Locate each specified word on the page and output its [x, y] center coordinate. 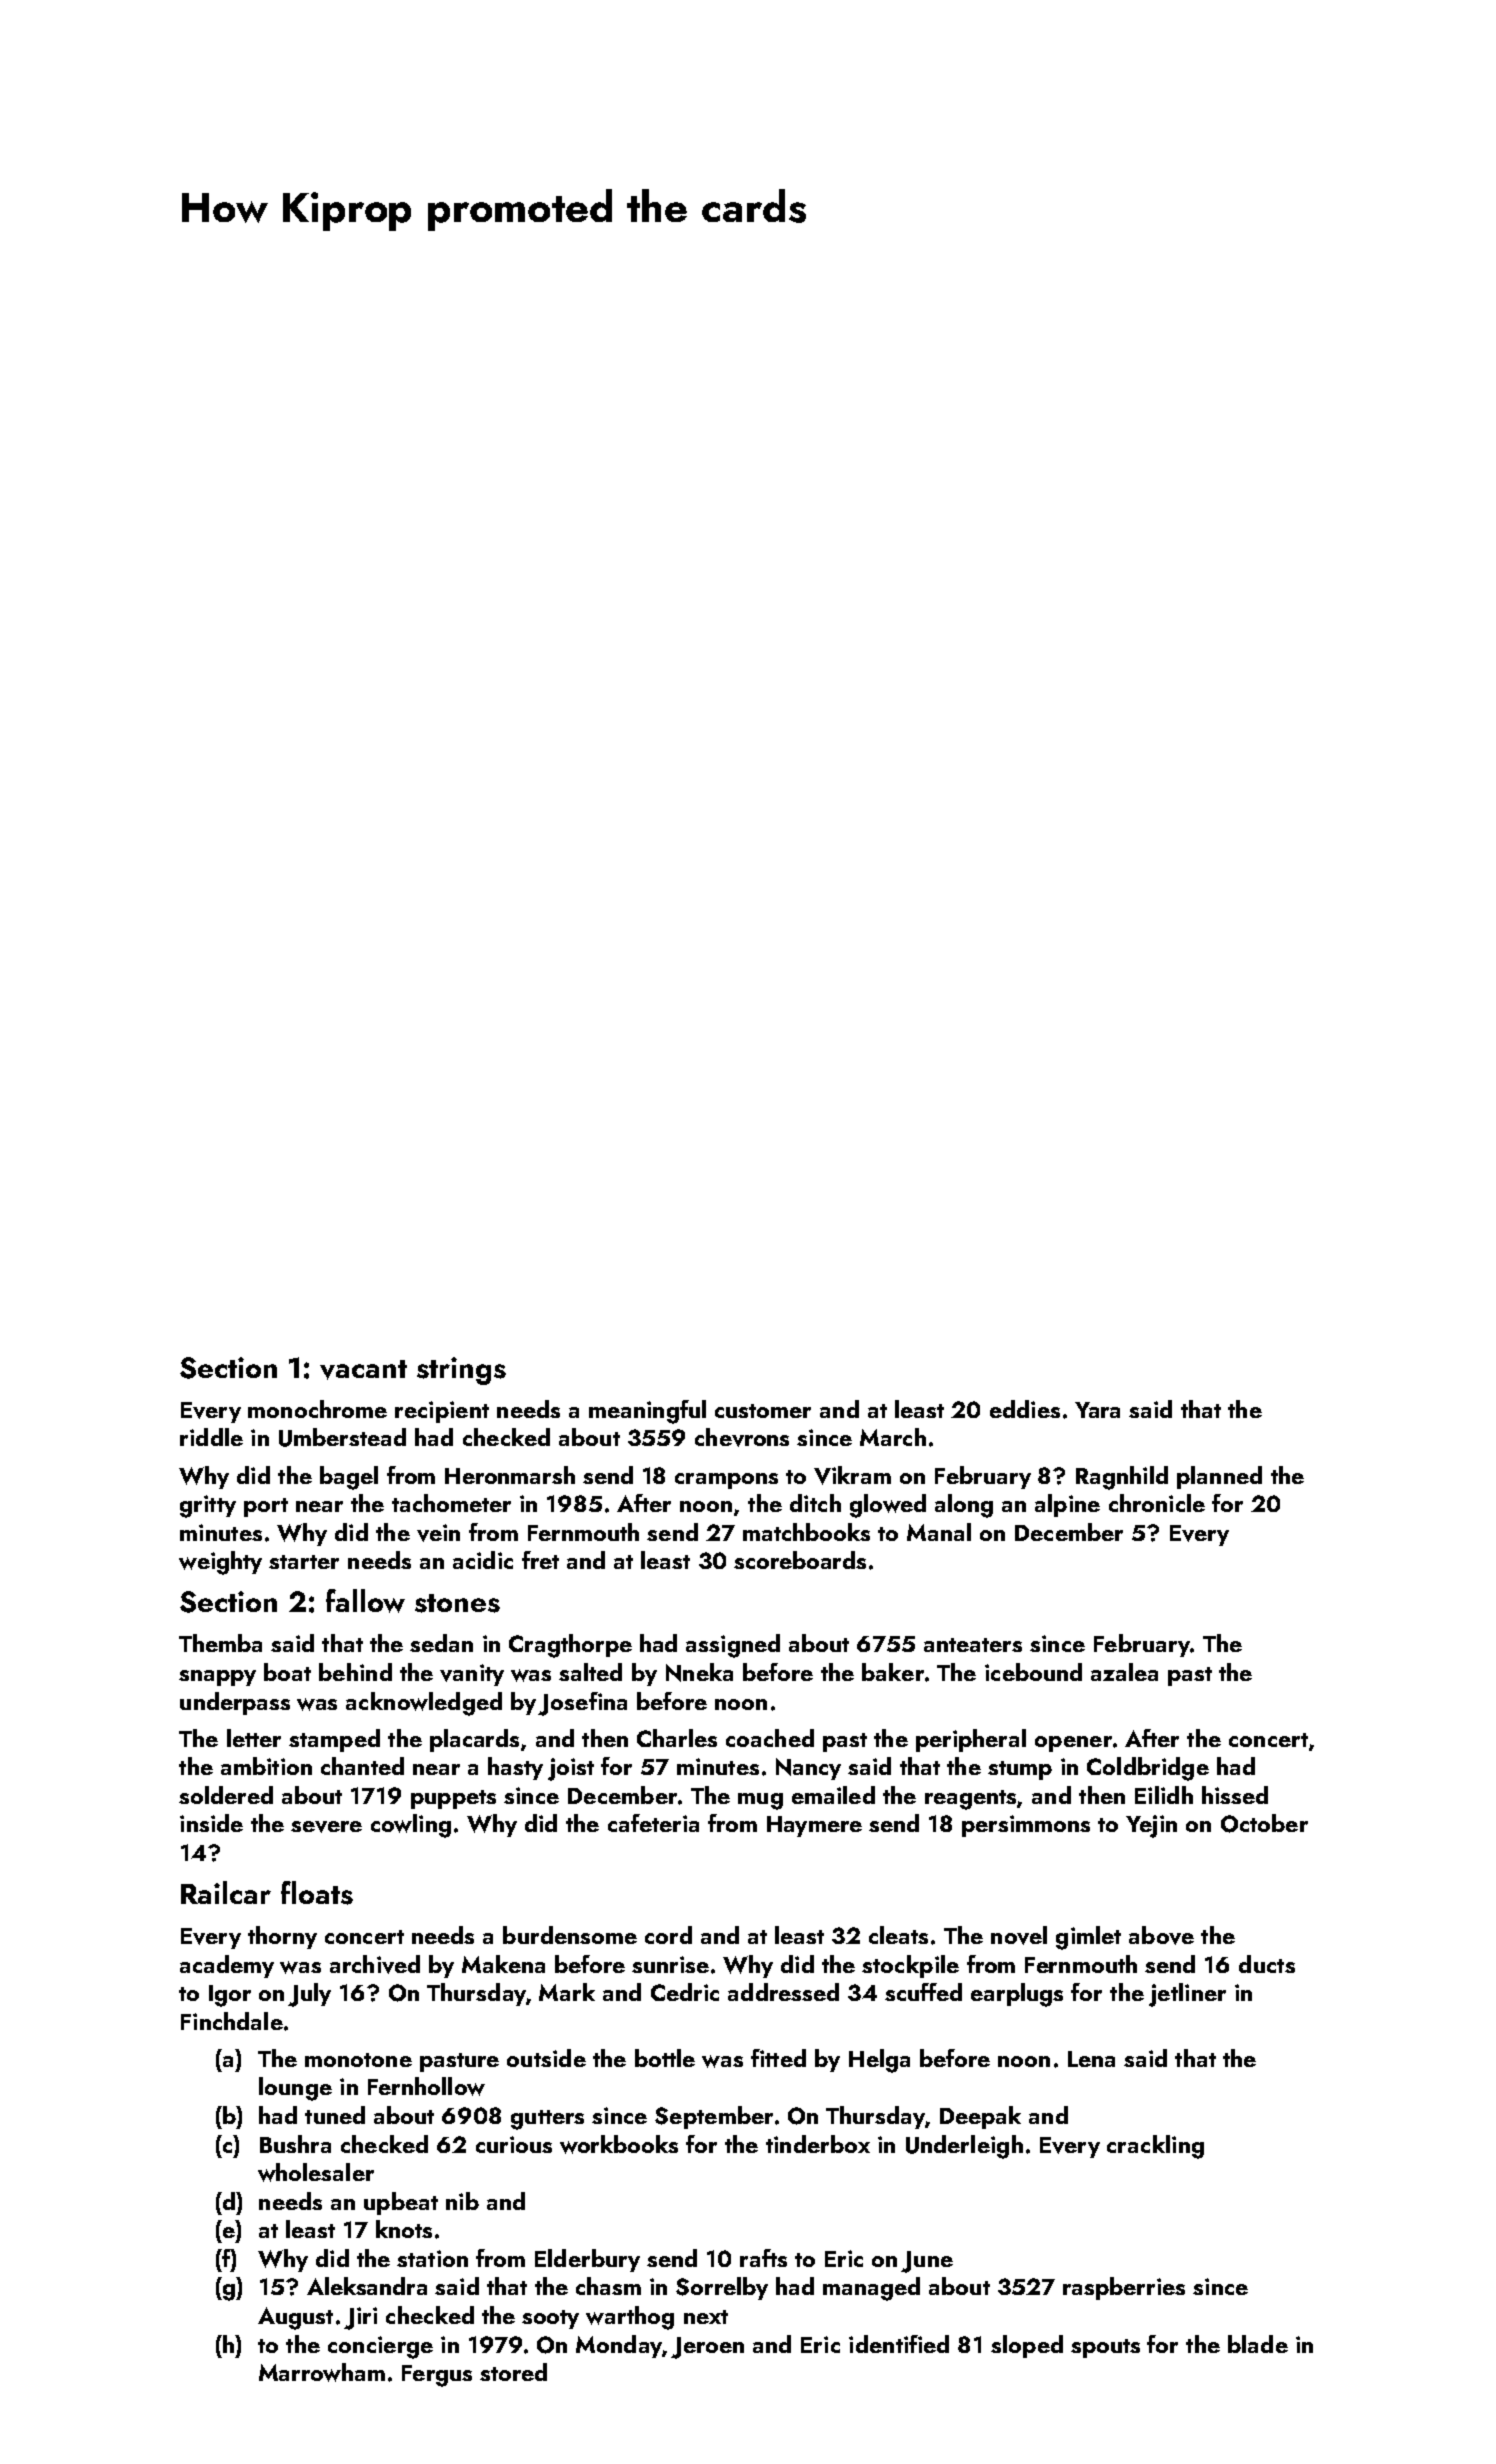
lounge [295, 2089]
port [266, 1507]
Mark [567, 1992]
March [893, 1437]
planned [1219, 1477]
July [309, 1995]
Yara [1097, 1410]
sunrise [670, 1964]
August [295, 2318]
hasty [515, 1768]
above [1161, 1935]
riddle [211, 1437]
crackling [1155, 2147]
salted [590, 1672]
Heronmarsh [510, 1475]
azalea [1124, 1672]
